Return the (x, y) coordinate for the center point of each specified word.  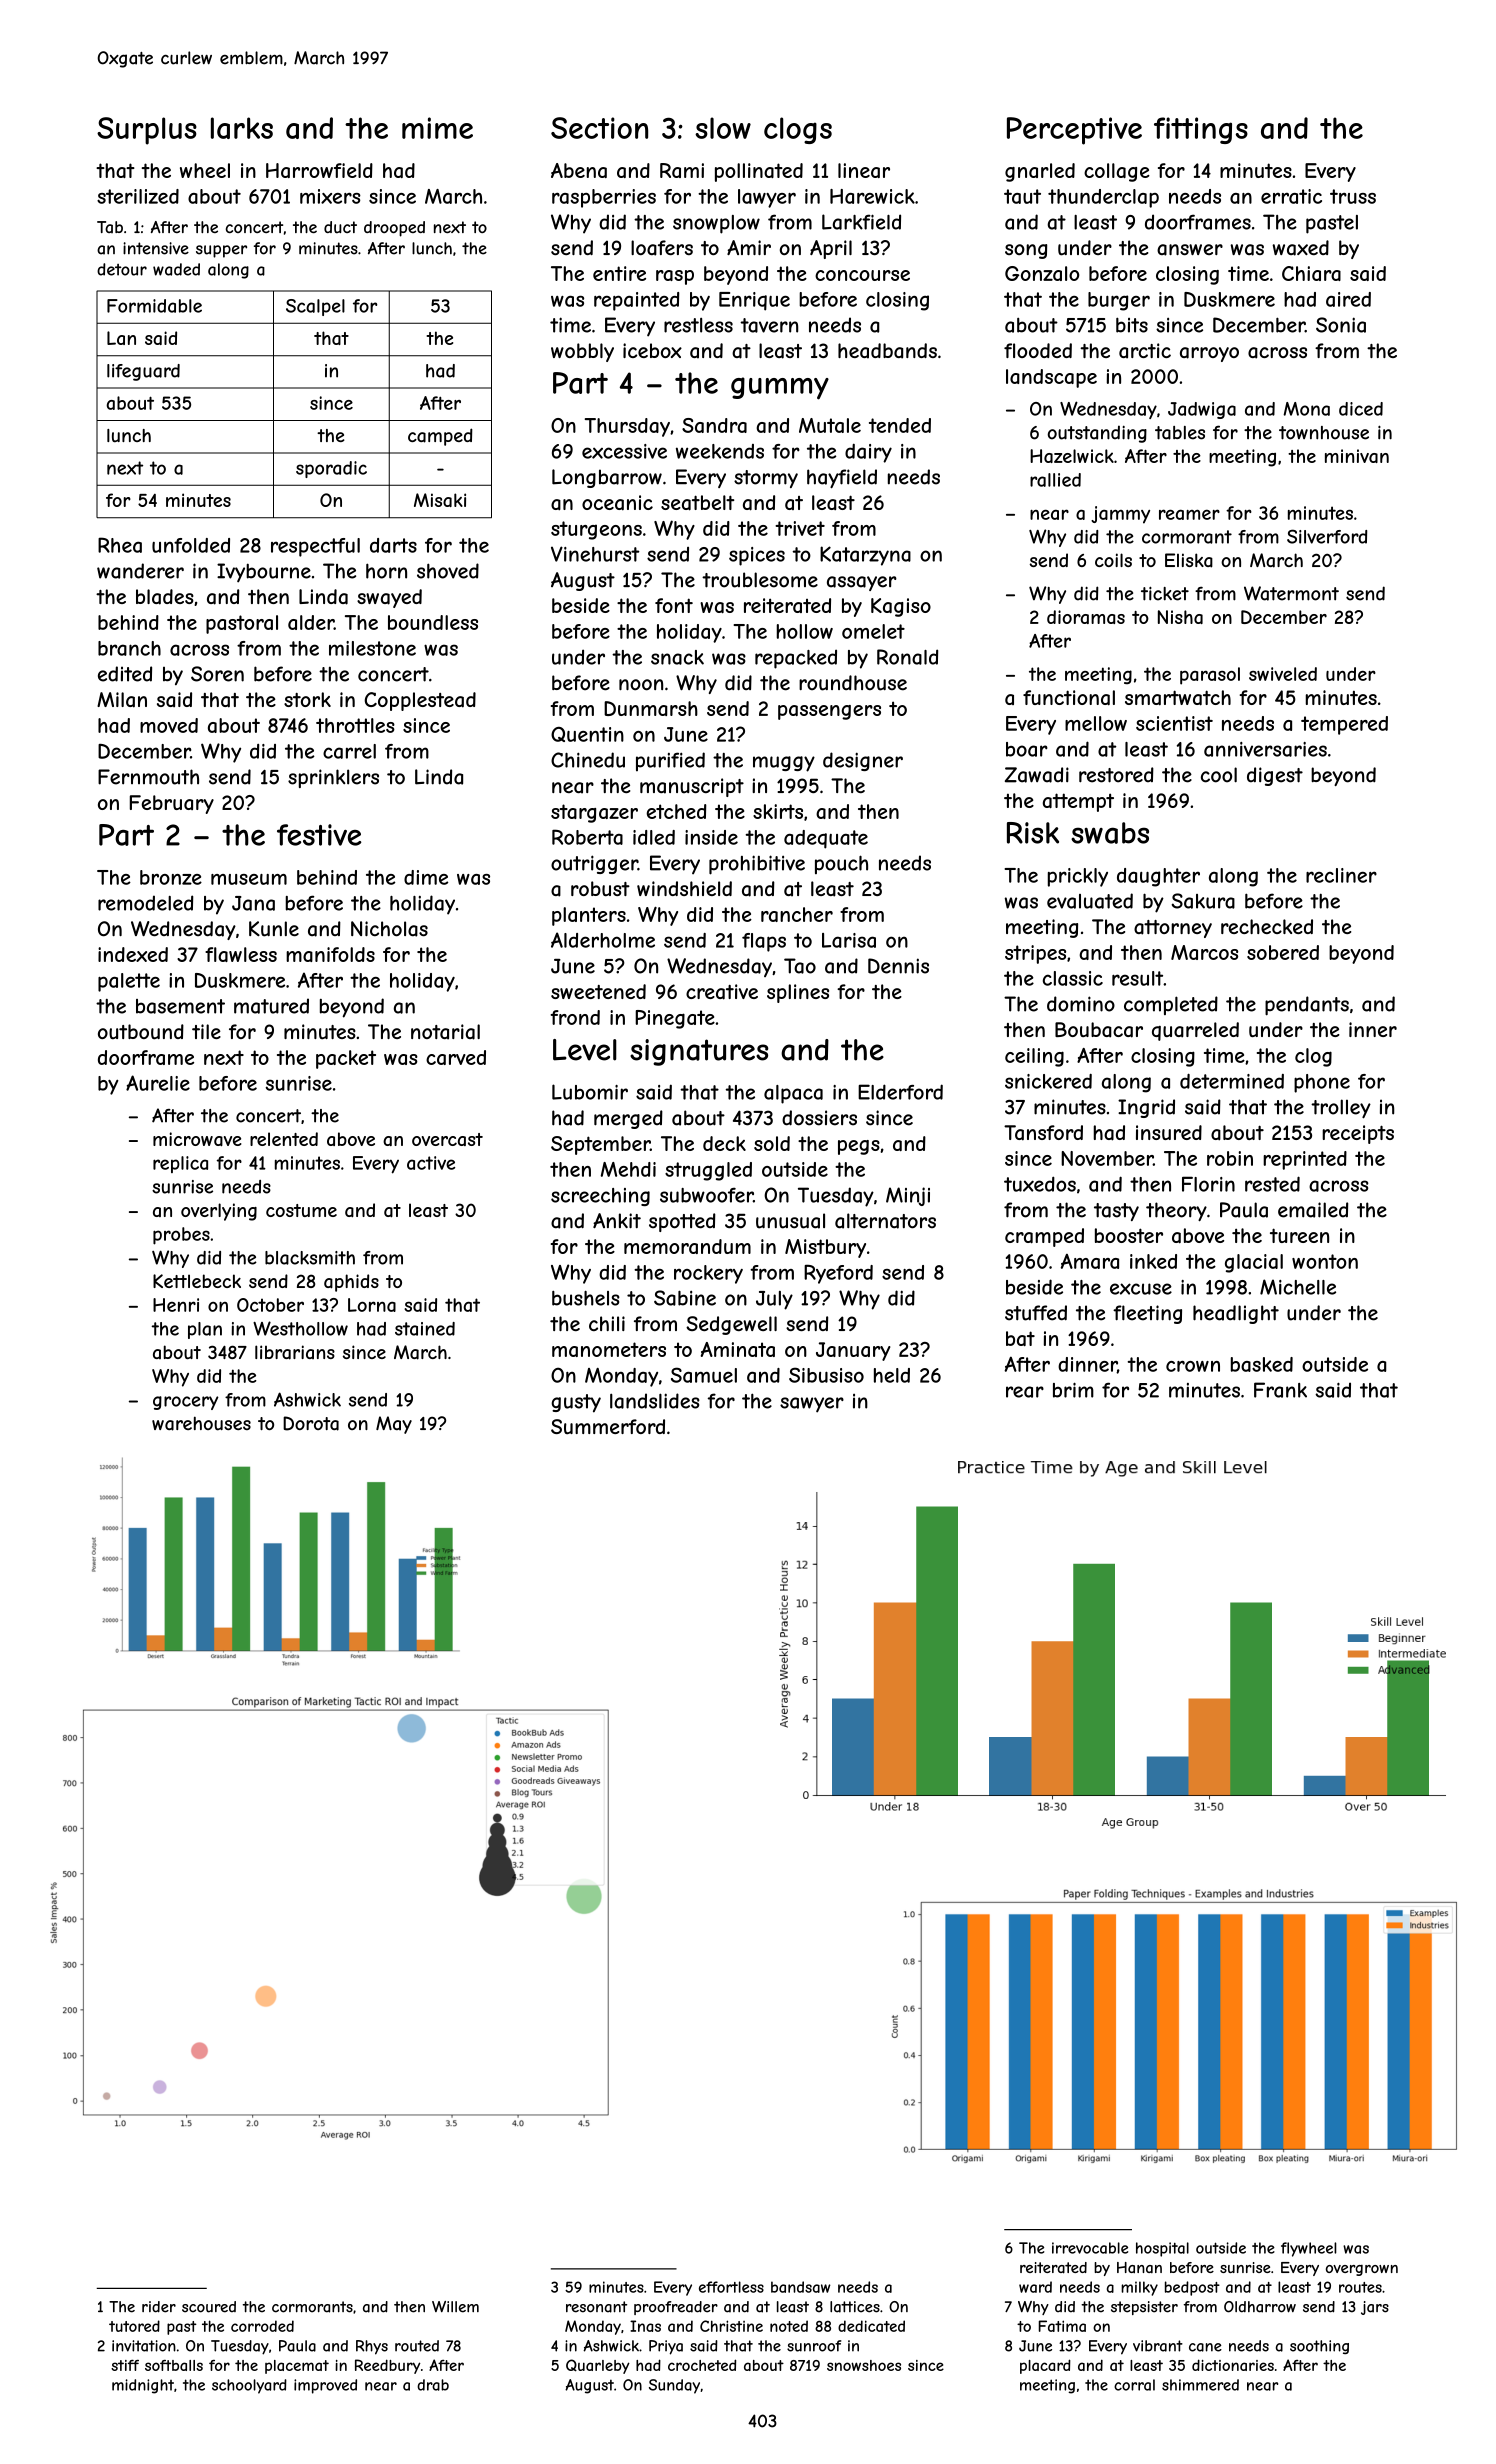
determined (1232, 1081)
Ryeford (838, 1274)
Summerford (608, 1426)
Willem (455, 2307)
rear (1025, 1392)
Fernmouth (148, 777)
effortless (731, 2287)
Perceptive (1074, 131)
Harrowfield (319, 170)
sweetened (598, 991)
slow (723, 128)
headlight (1236, 1314)
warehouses (201, 1423)
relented (284, 1139)
